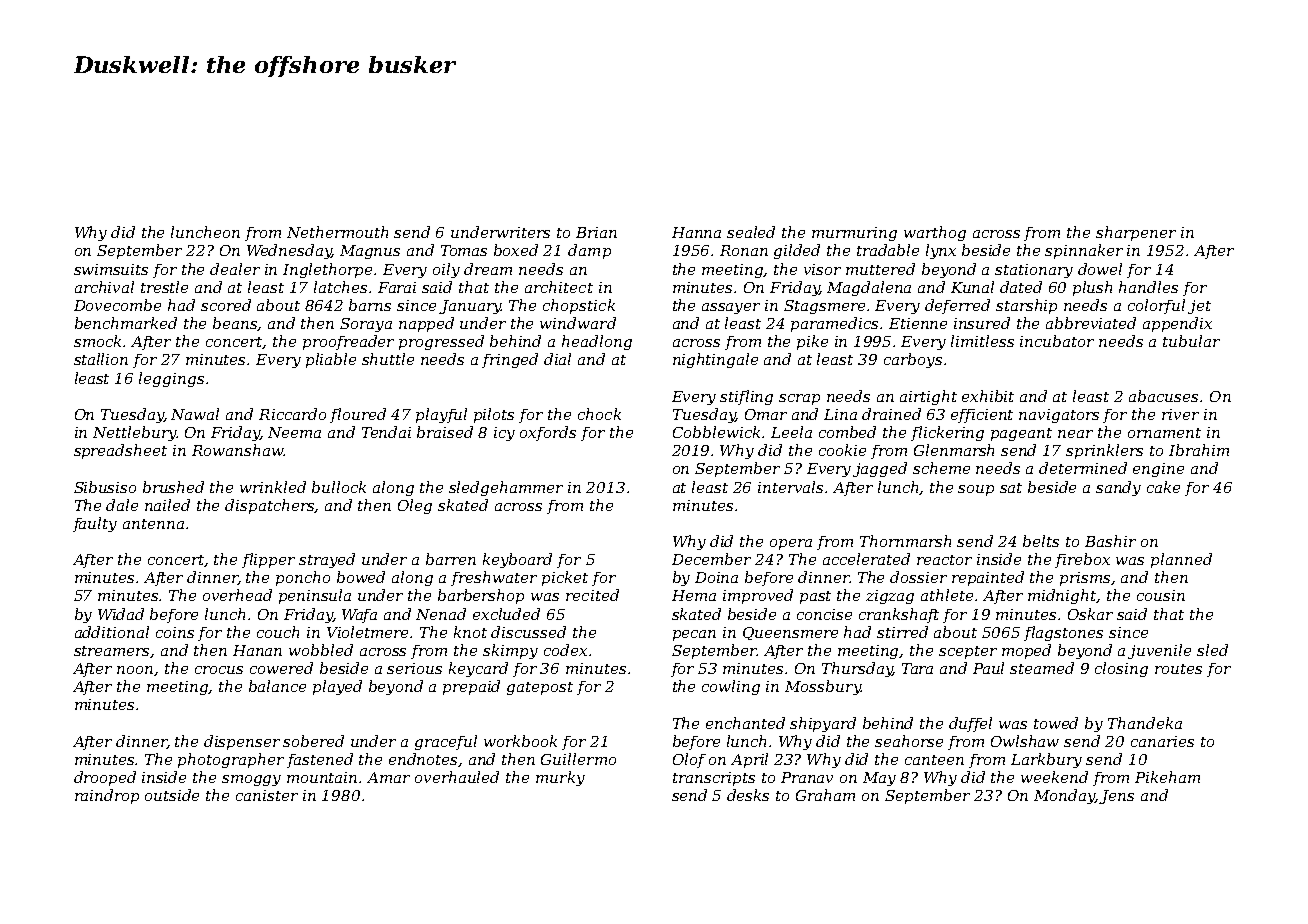 Image resolution: width=1308 pixels, height=924 pixels. Describe the element at coordinates (1181, 560) in the screenshot. I see `planned` at that location.
